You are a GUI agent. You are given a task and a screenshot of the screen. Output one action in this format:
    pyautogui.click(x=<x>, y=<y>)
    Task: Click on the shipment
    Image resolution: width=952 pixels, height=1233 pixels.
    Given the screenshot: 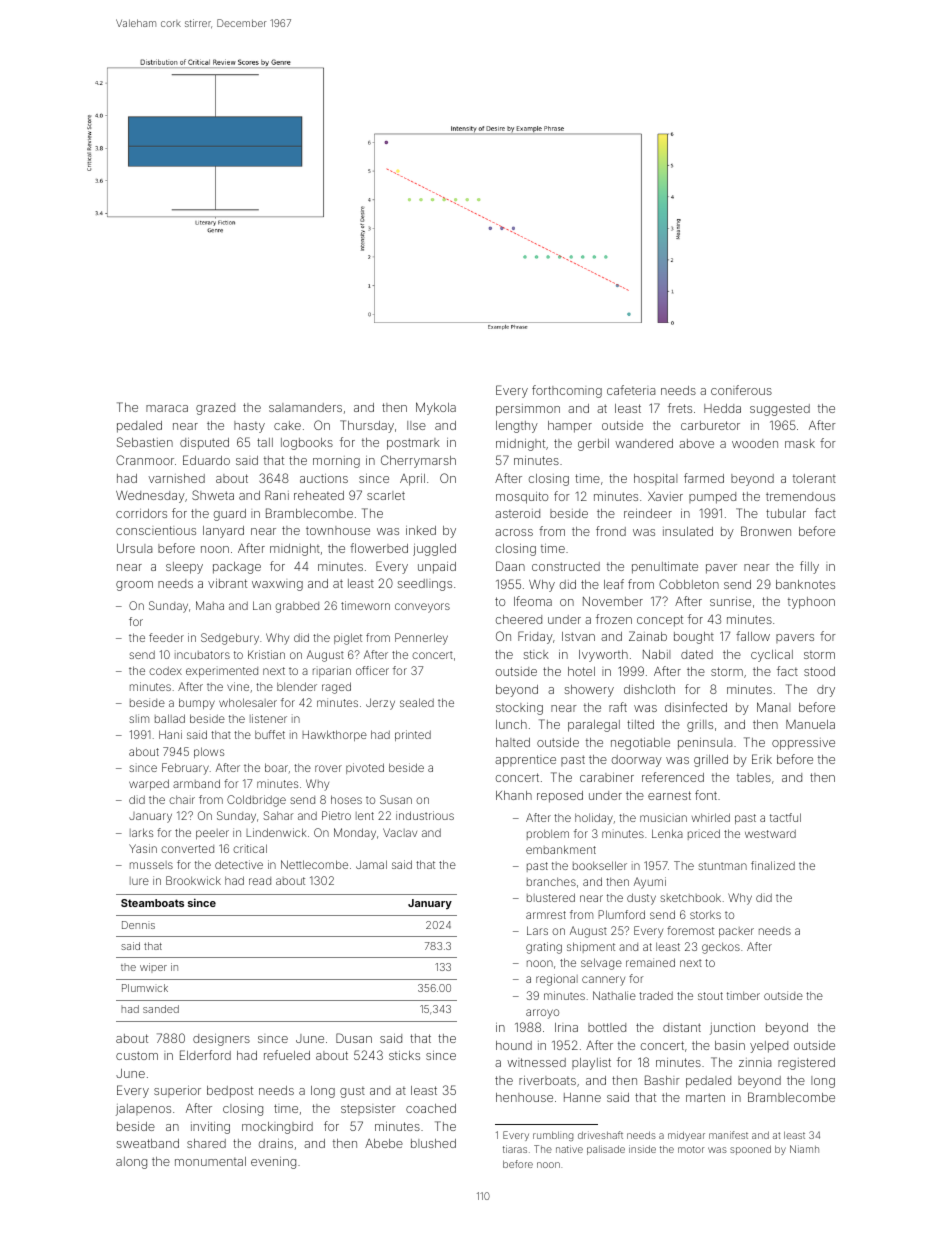 What is the action you would take?
    pyautogui.click(x=591, y=947)
